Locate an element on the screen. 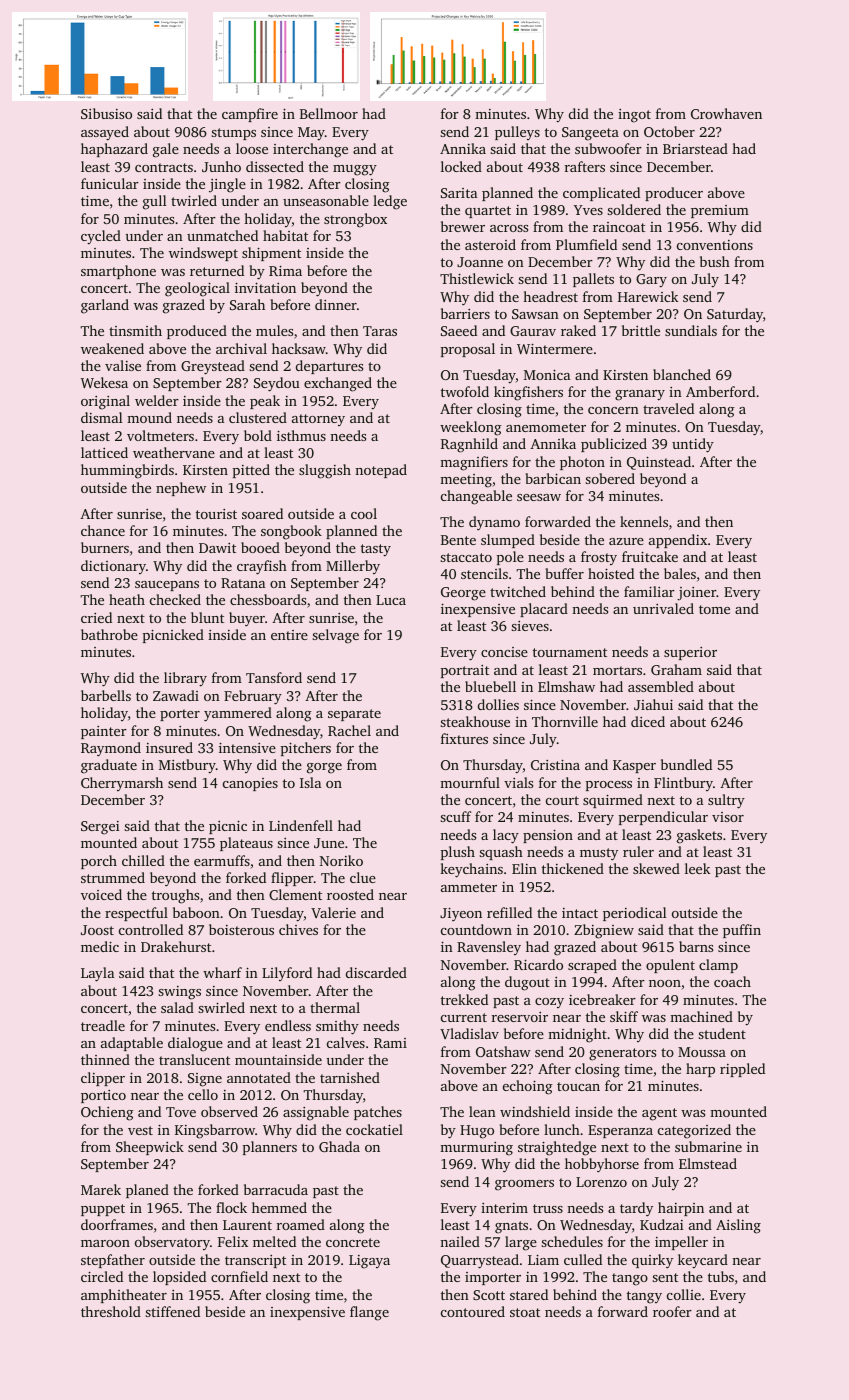 Image resolution: width=849 pixels, height=1400 pixels. Bellmoor is located at coordinates (329, 113).
